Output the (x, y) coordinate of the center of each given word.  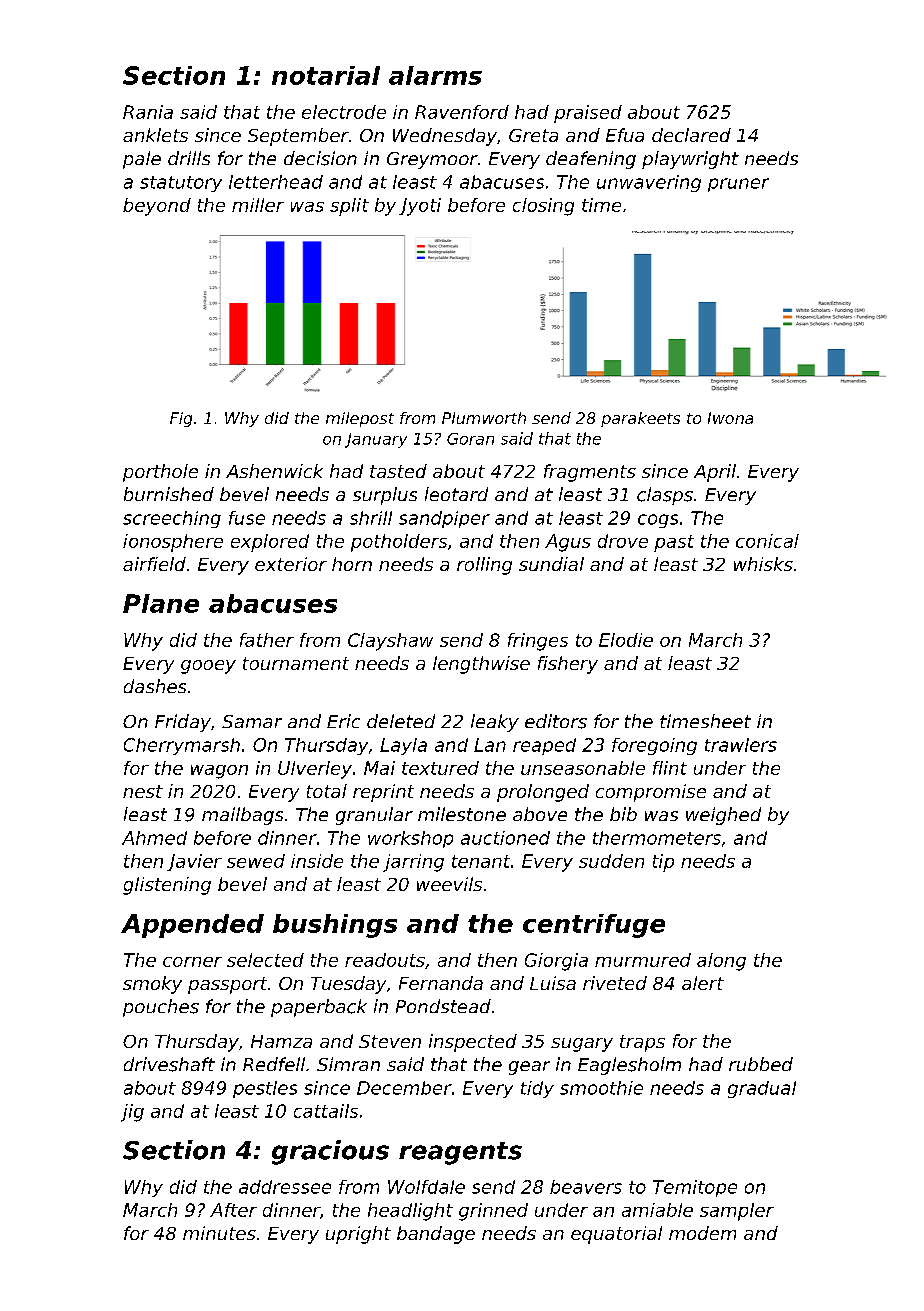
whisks (763, 564)
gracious (330, 1152)
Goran (470, 439)
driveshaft (169, 1064)
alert (703, 983)
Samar (252, 721)
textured (440, 768)
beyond (157, 207)
